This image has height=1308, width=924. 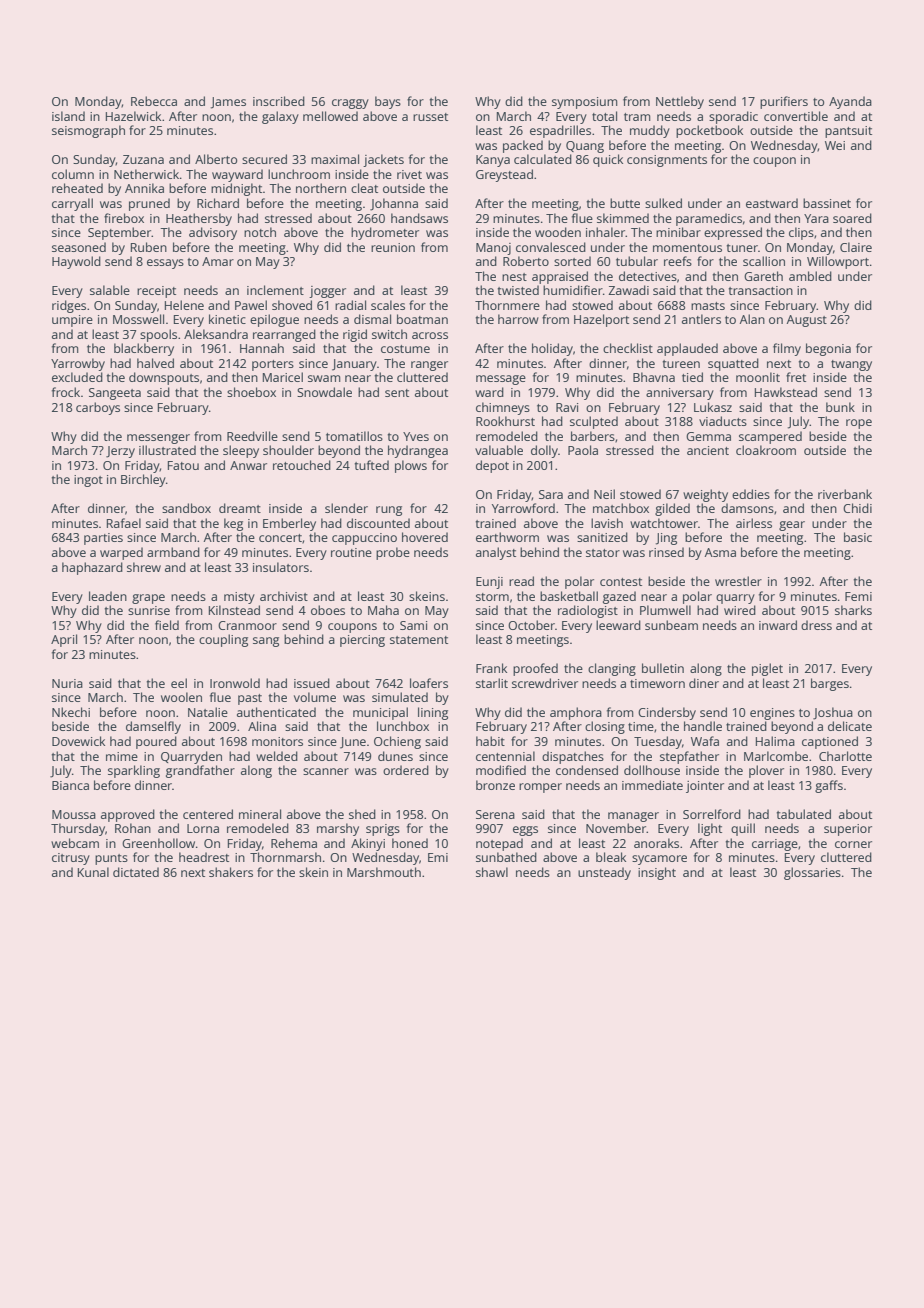 I want to click on inscribed, so click(x=279, y=101).
